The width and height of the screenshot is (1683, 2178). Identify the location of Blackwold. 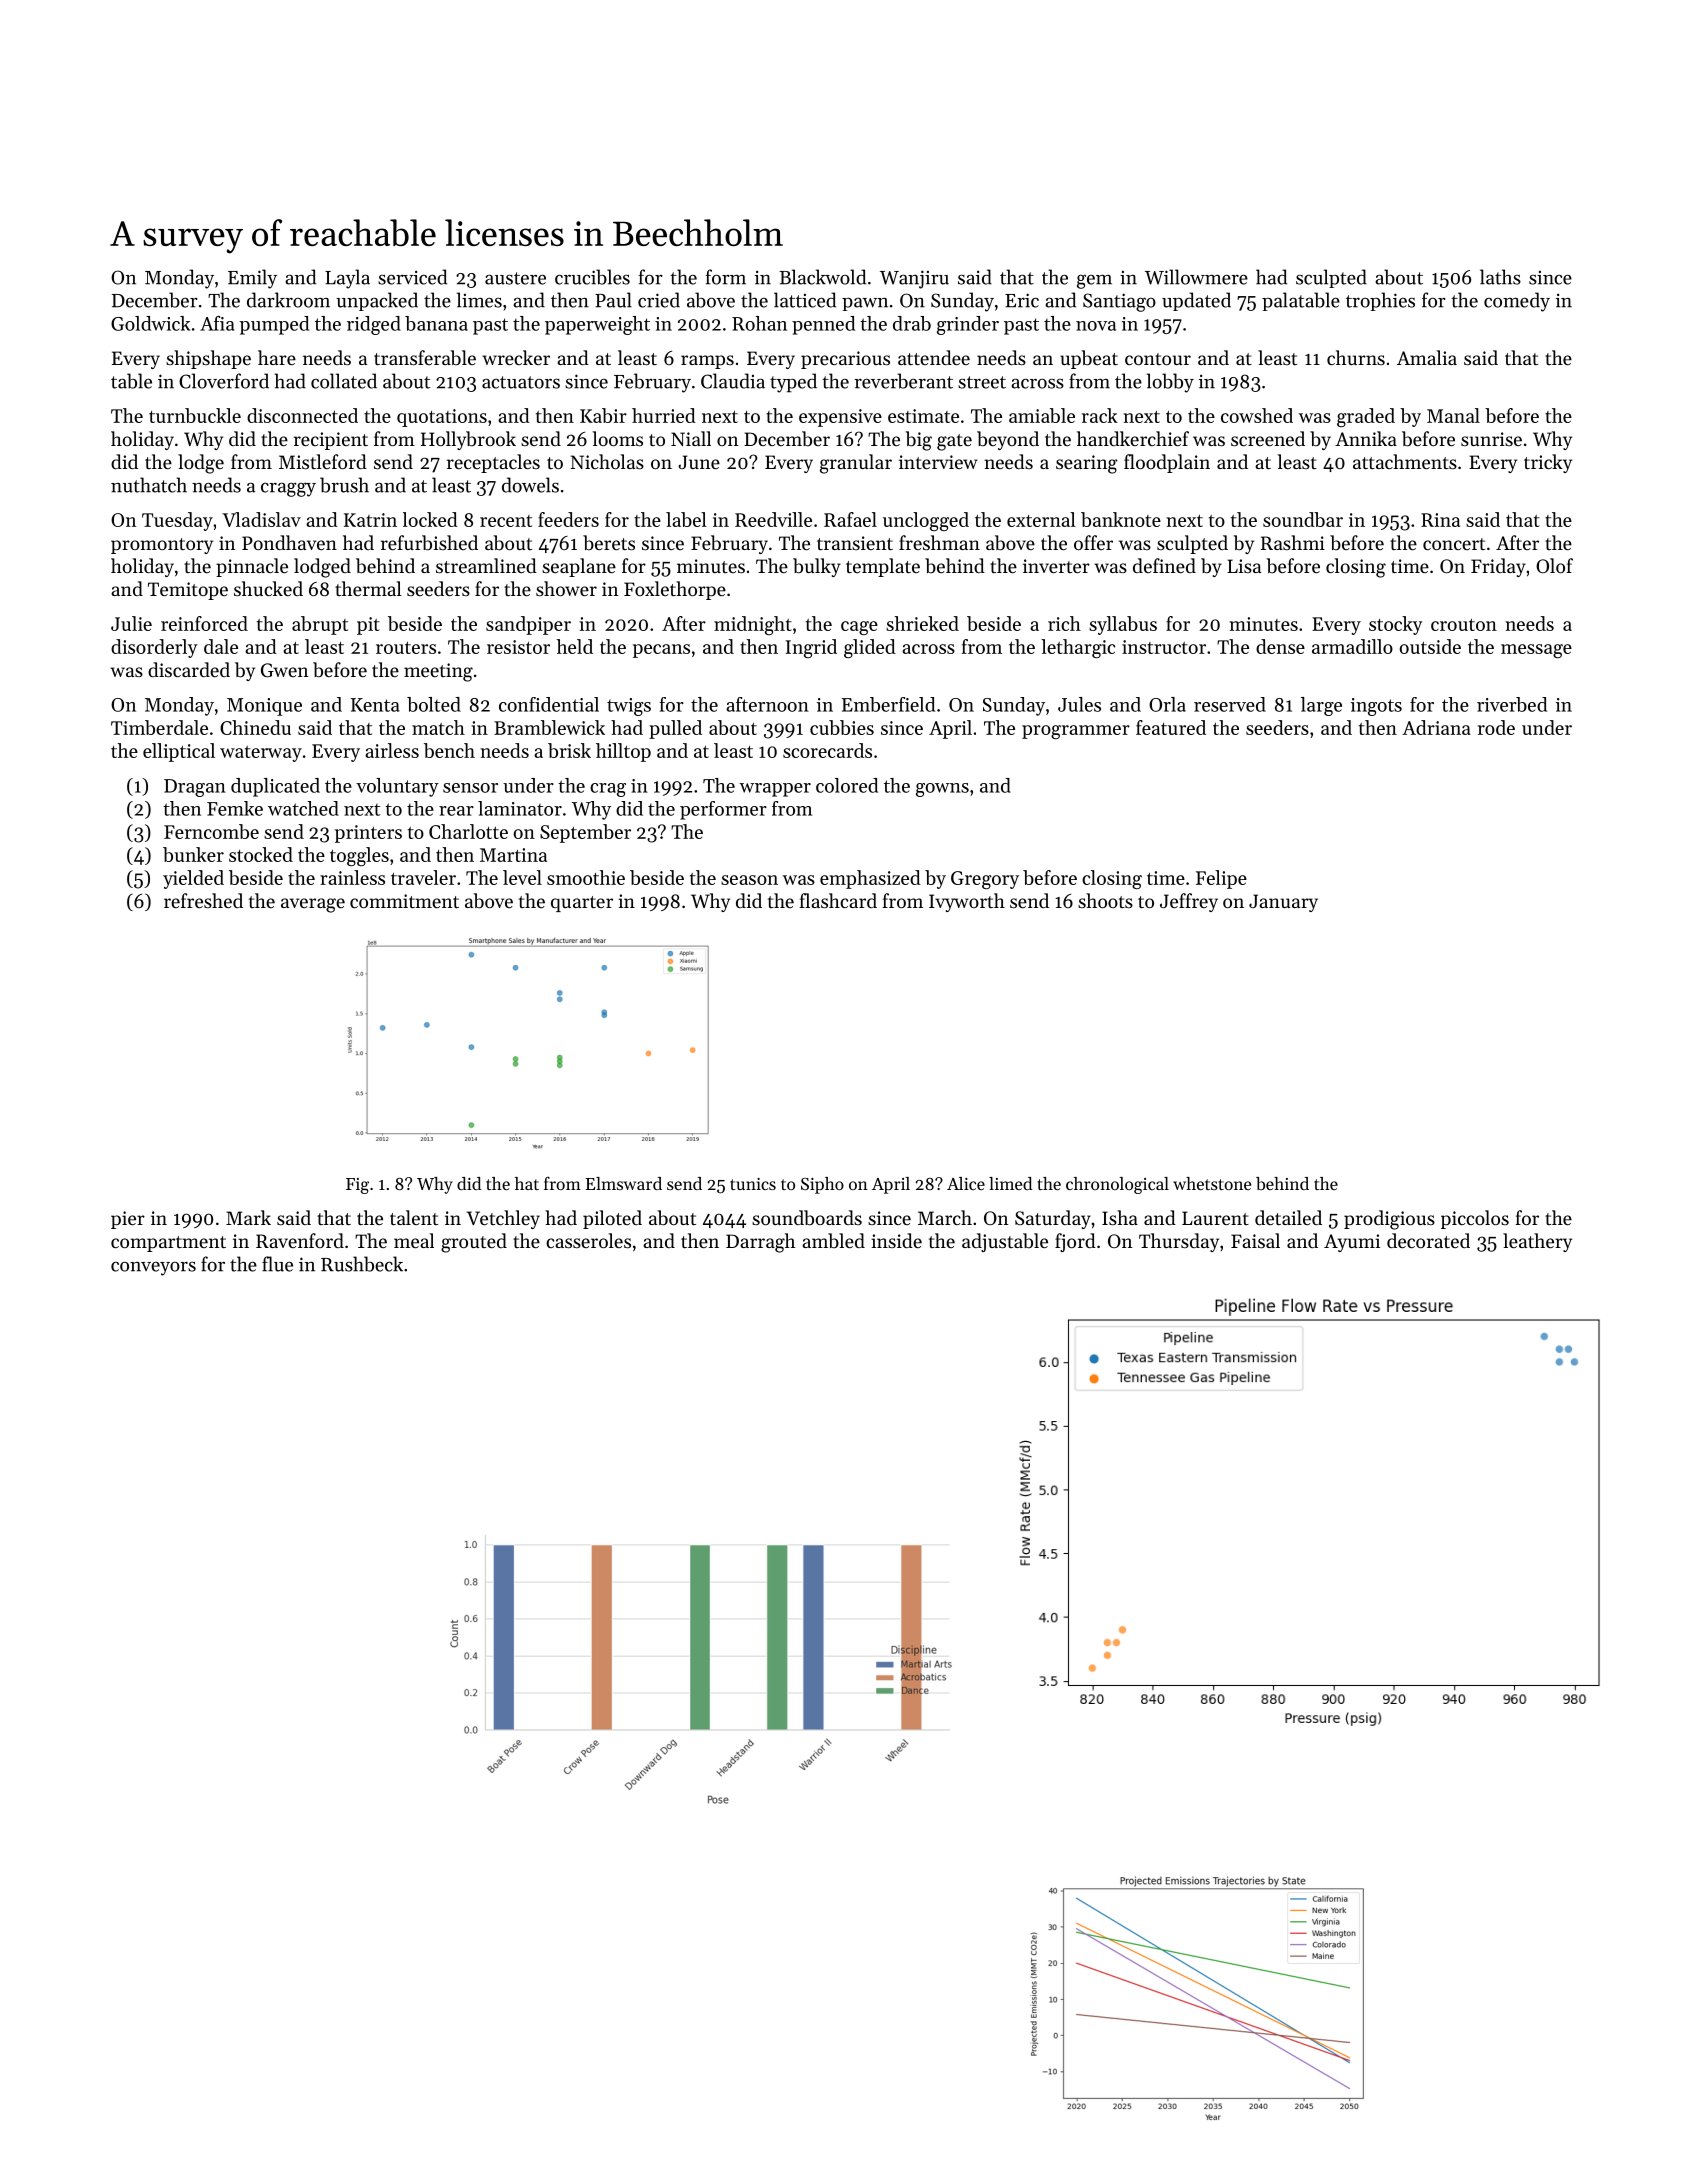
(822, 277).
